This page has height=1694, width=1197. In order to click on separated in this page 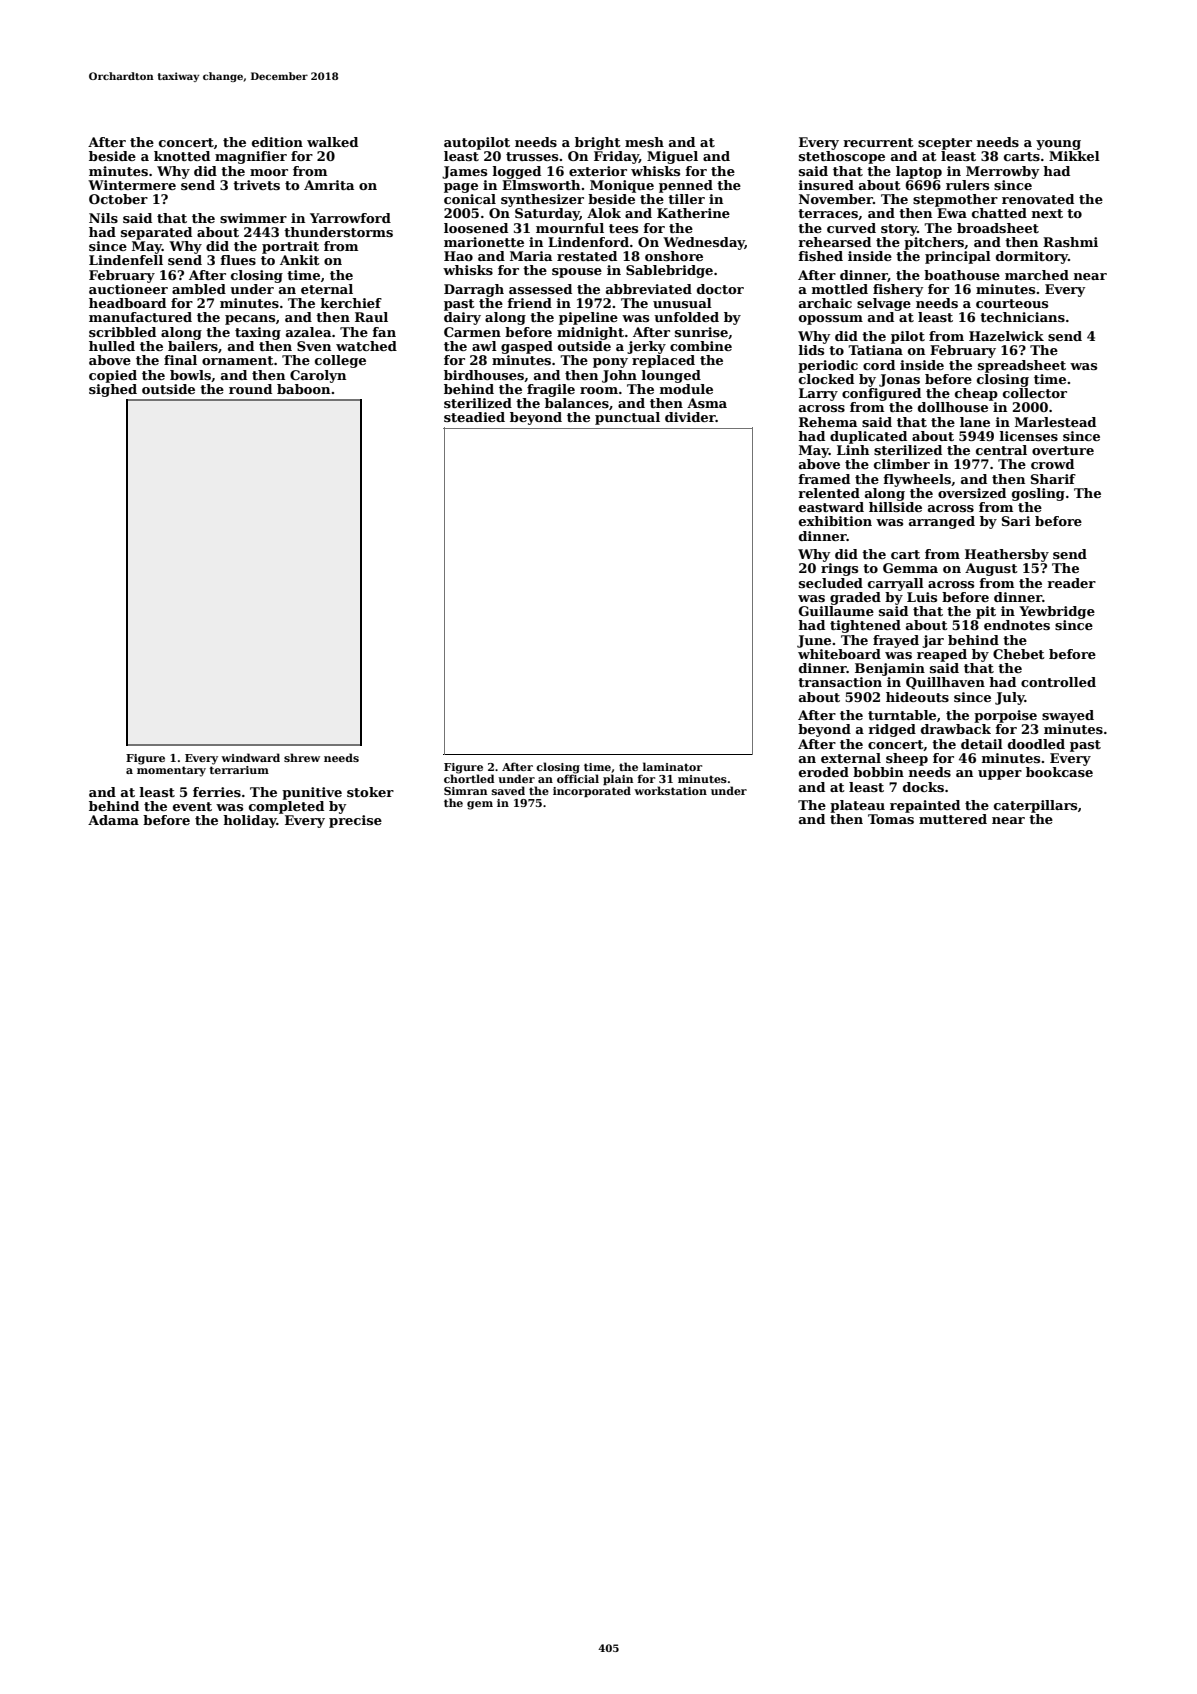, I will do `click(156, 233)`.
